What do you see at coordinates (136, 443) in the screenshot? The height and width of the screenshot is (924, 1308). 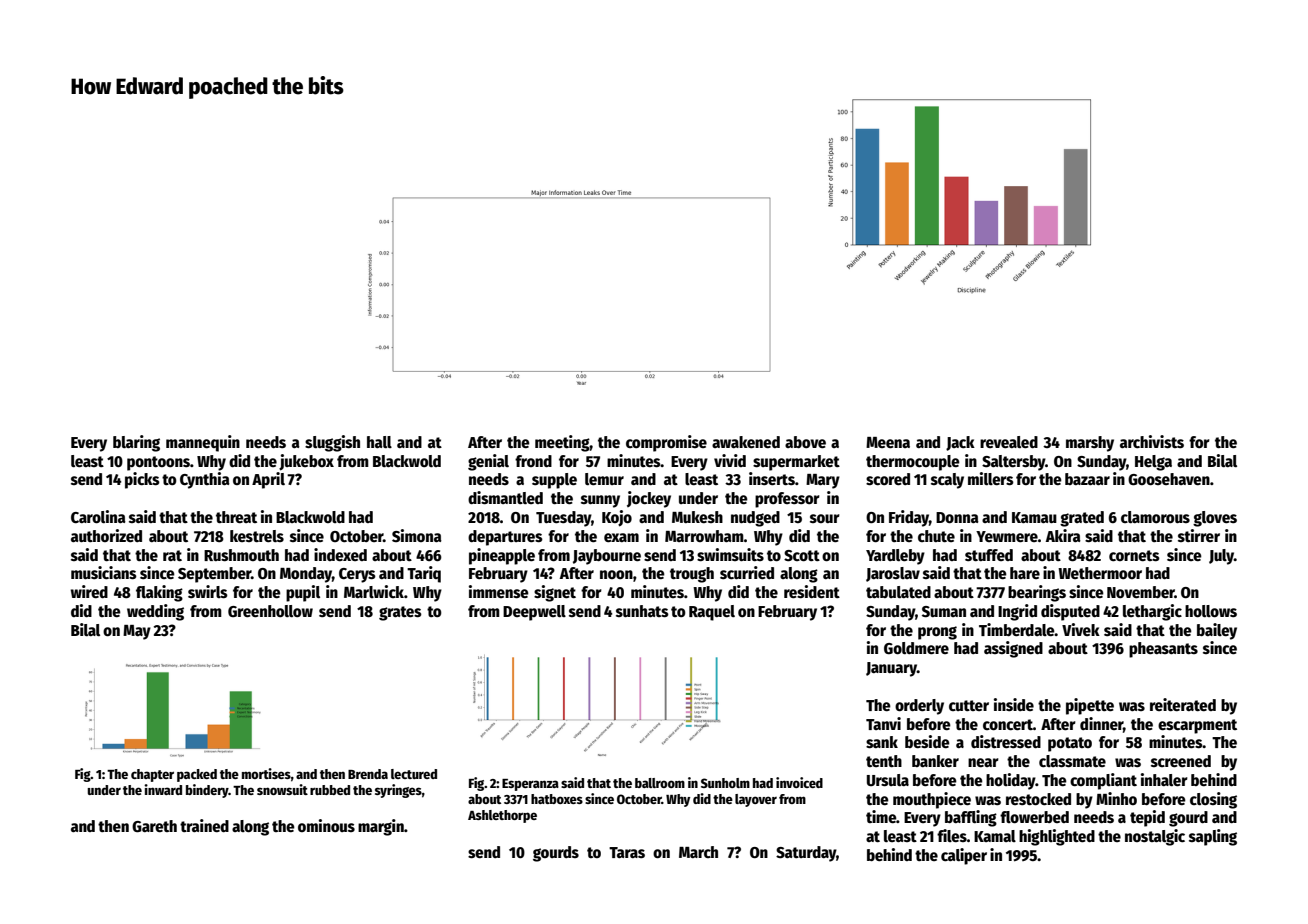 I see `blaring` at bounding box center [136, 443].
